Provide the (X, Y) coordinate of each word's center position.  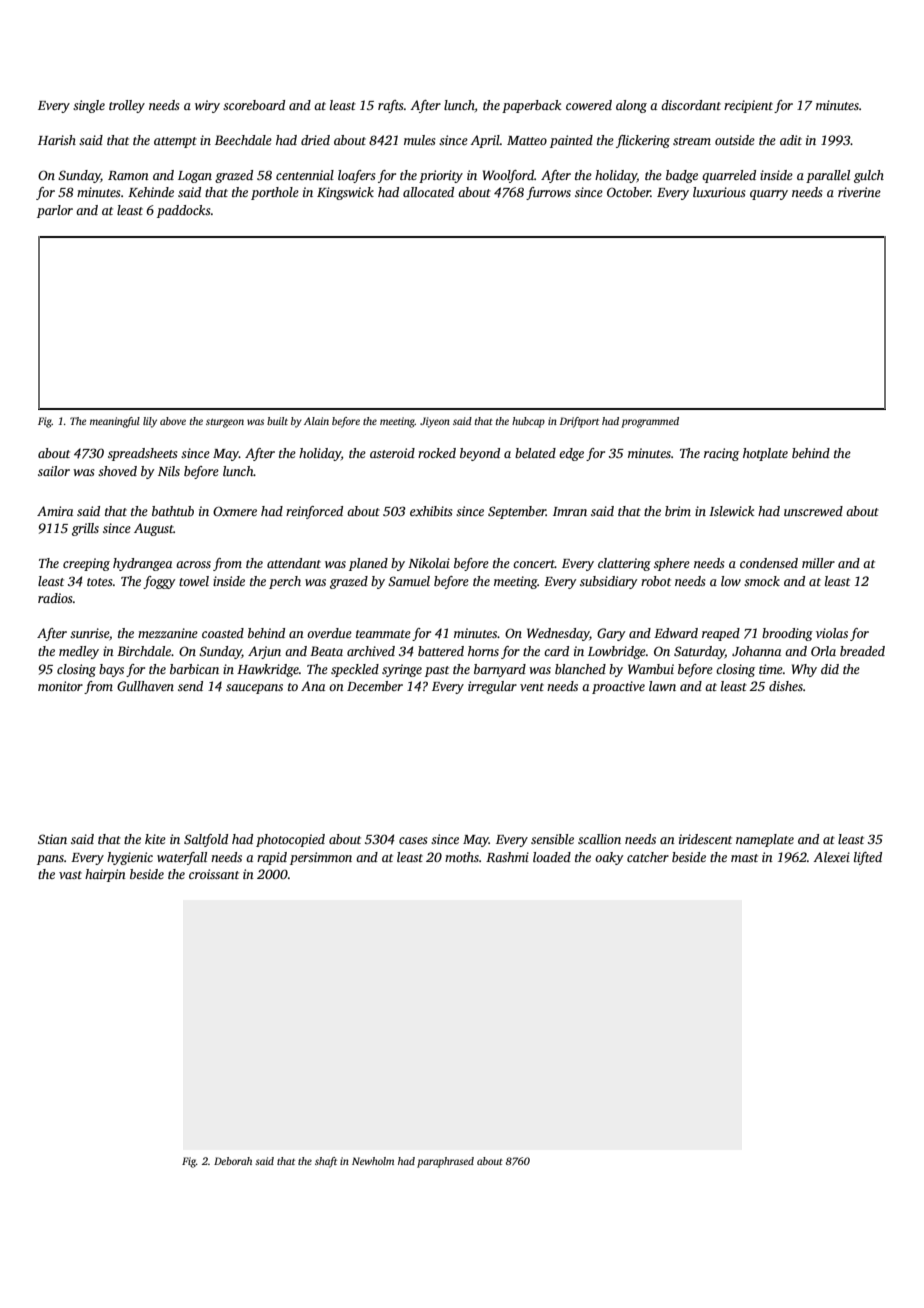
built (277, 421)
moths (462, 857)
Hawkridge (268, 670)
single (89, 106)
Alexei (831, 857)
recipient (748, 106)
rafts (390, 106)
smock (762, 581)
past (437, 671)
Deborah (233, 1161)
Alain (316, 421)
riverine (859, 192)
